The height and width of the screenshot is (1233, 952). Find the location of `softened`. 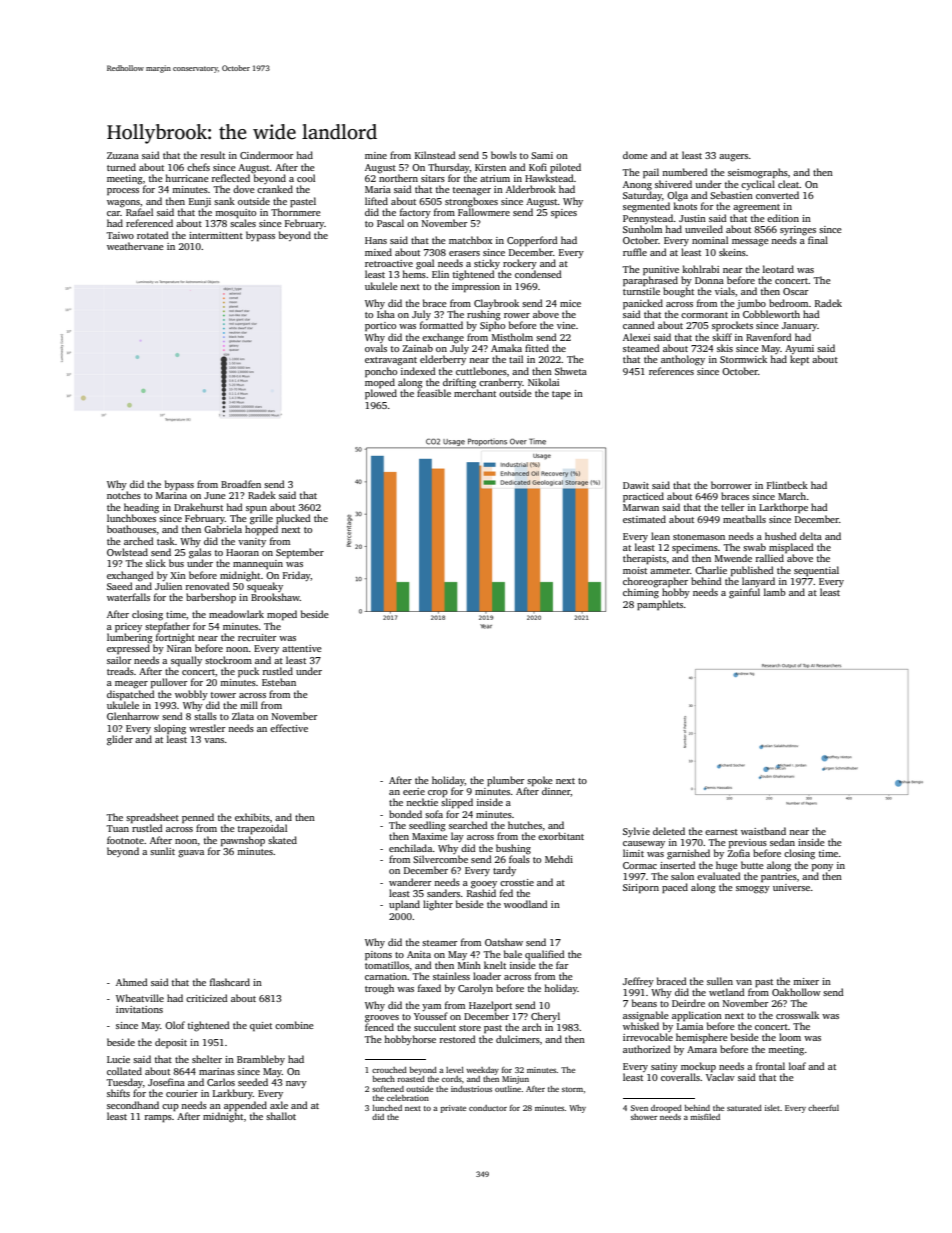

softened is located at coordinates (388, 1089).
